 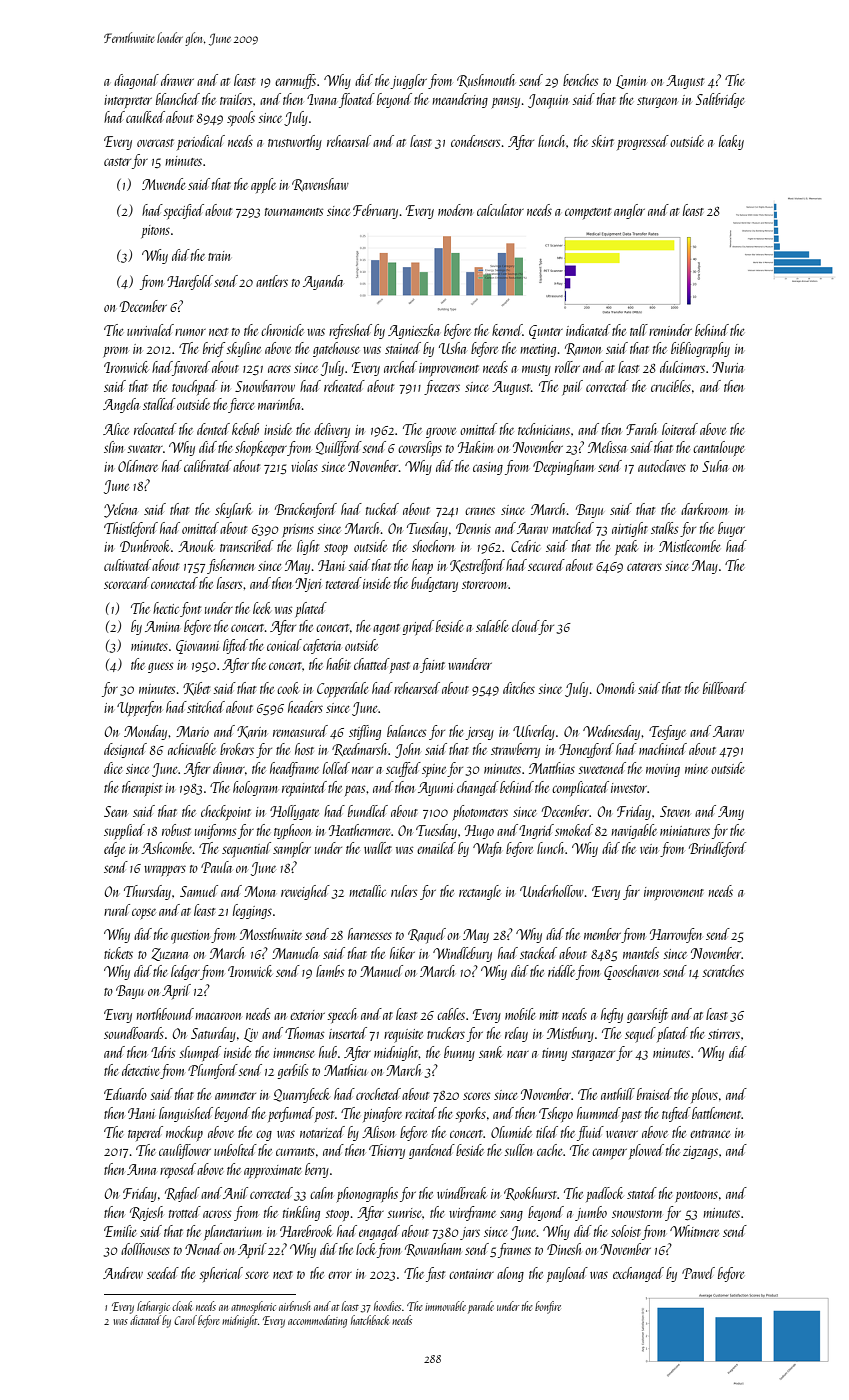 What do you see at coordinates (203, 1249) in the document?
I see `Nenad` at bounding box center [203, 1249].
